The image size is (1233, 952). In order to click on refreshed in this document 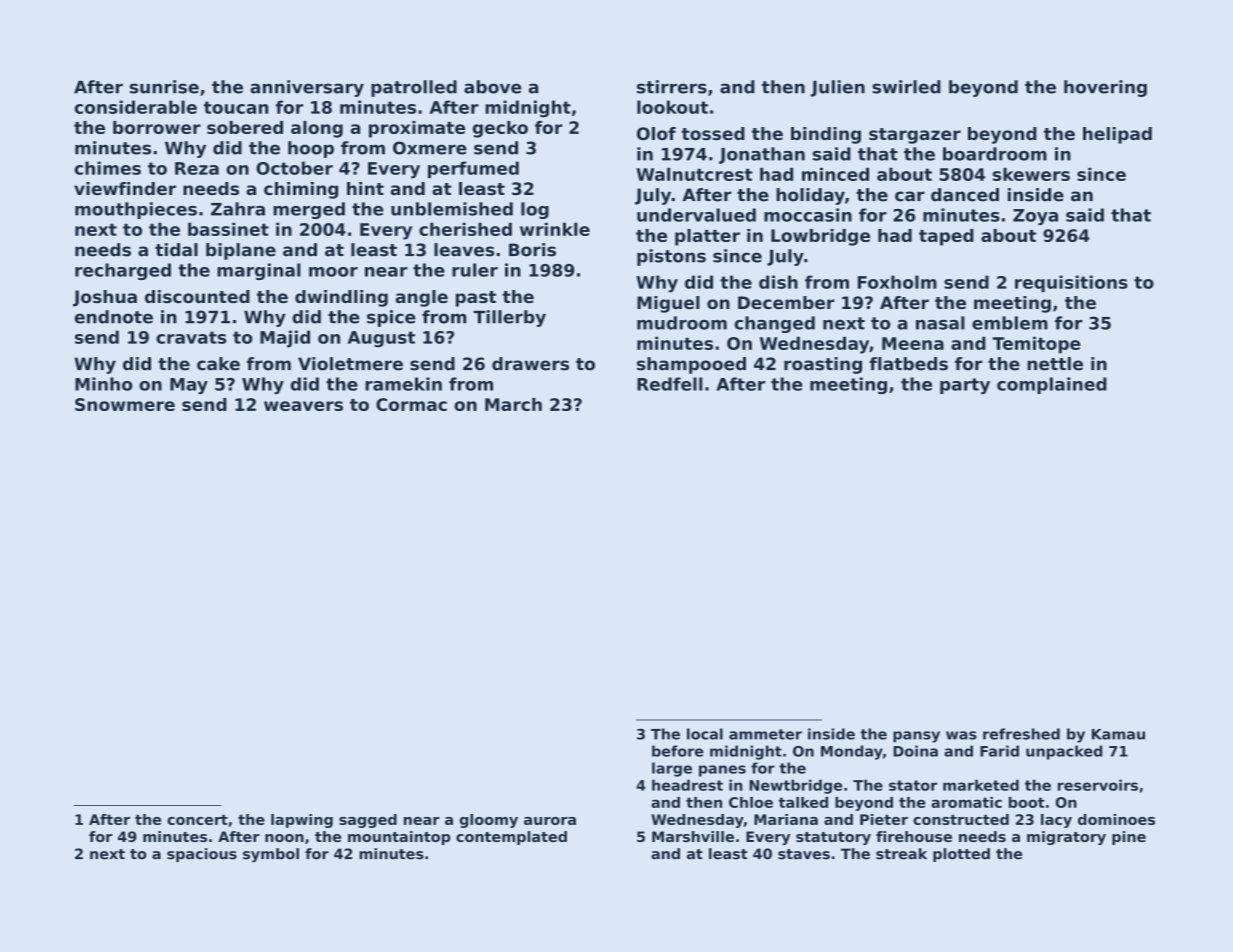, I will do `click(1021, 734)`.
